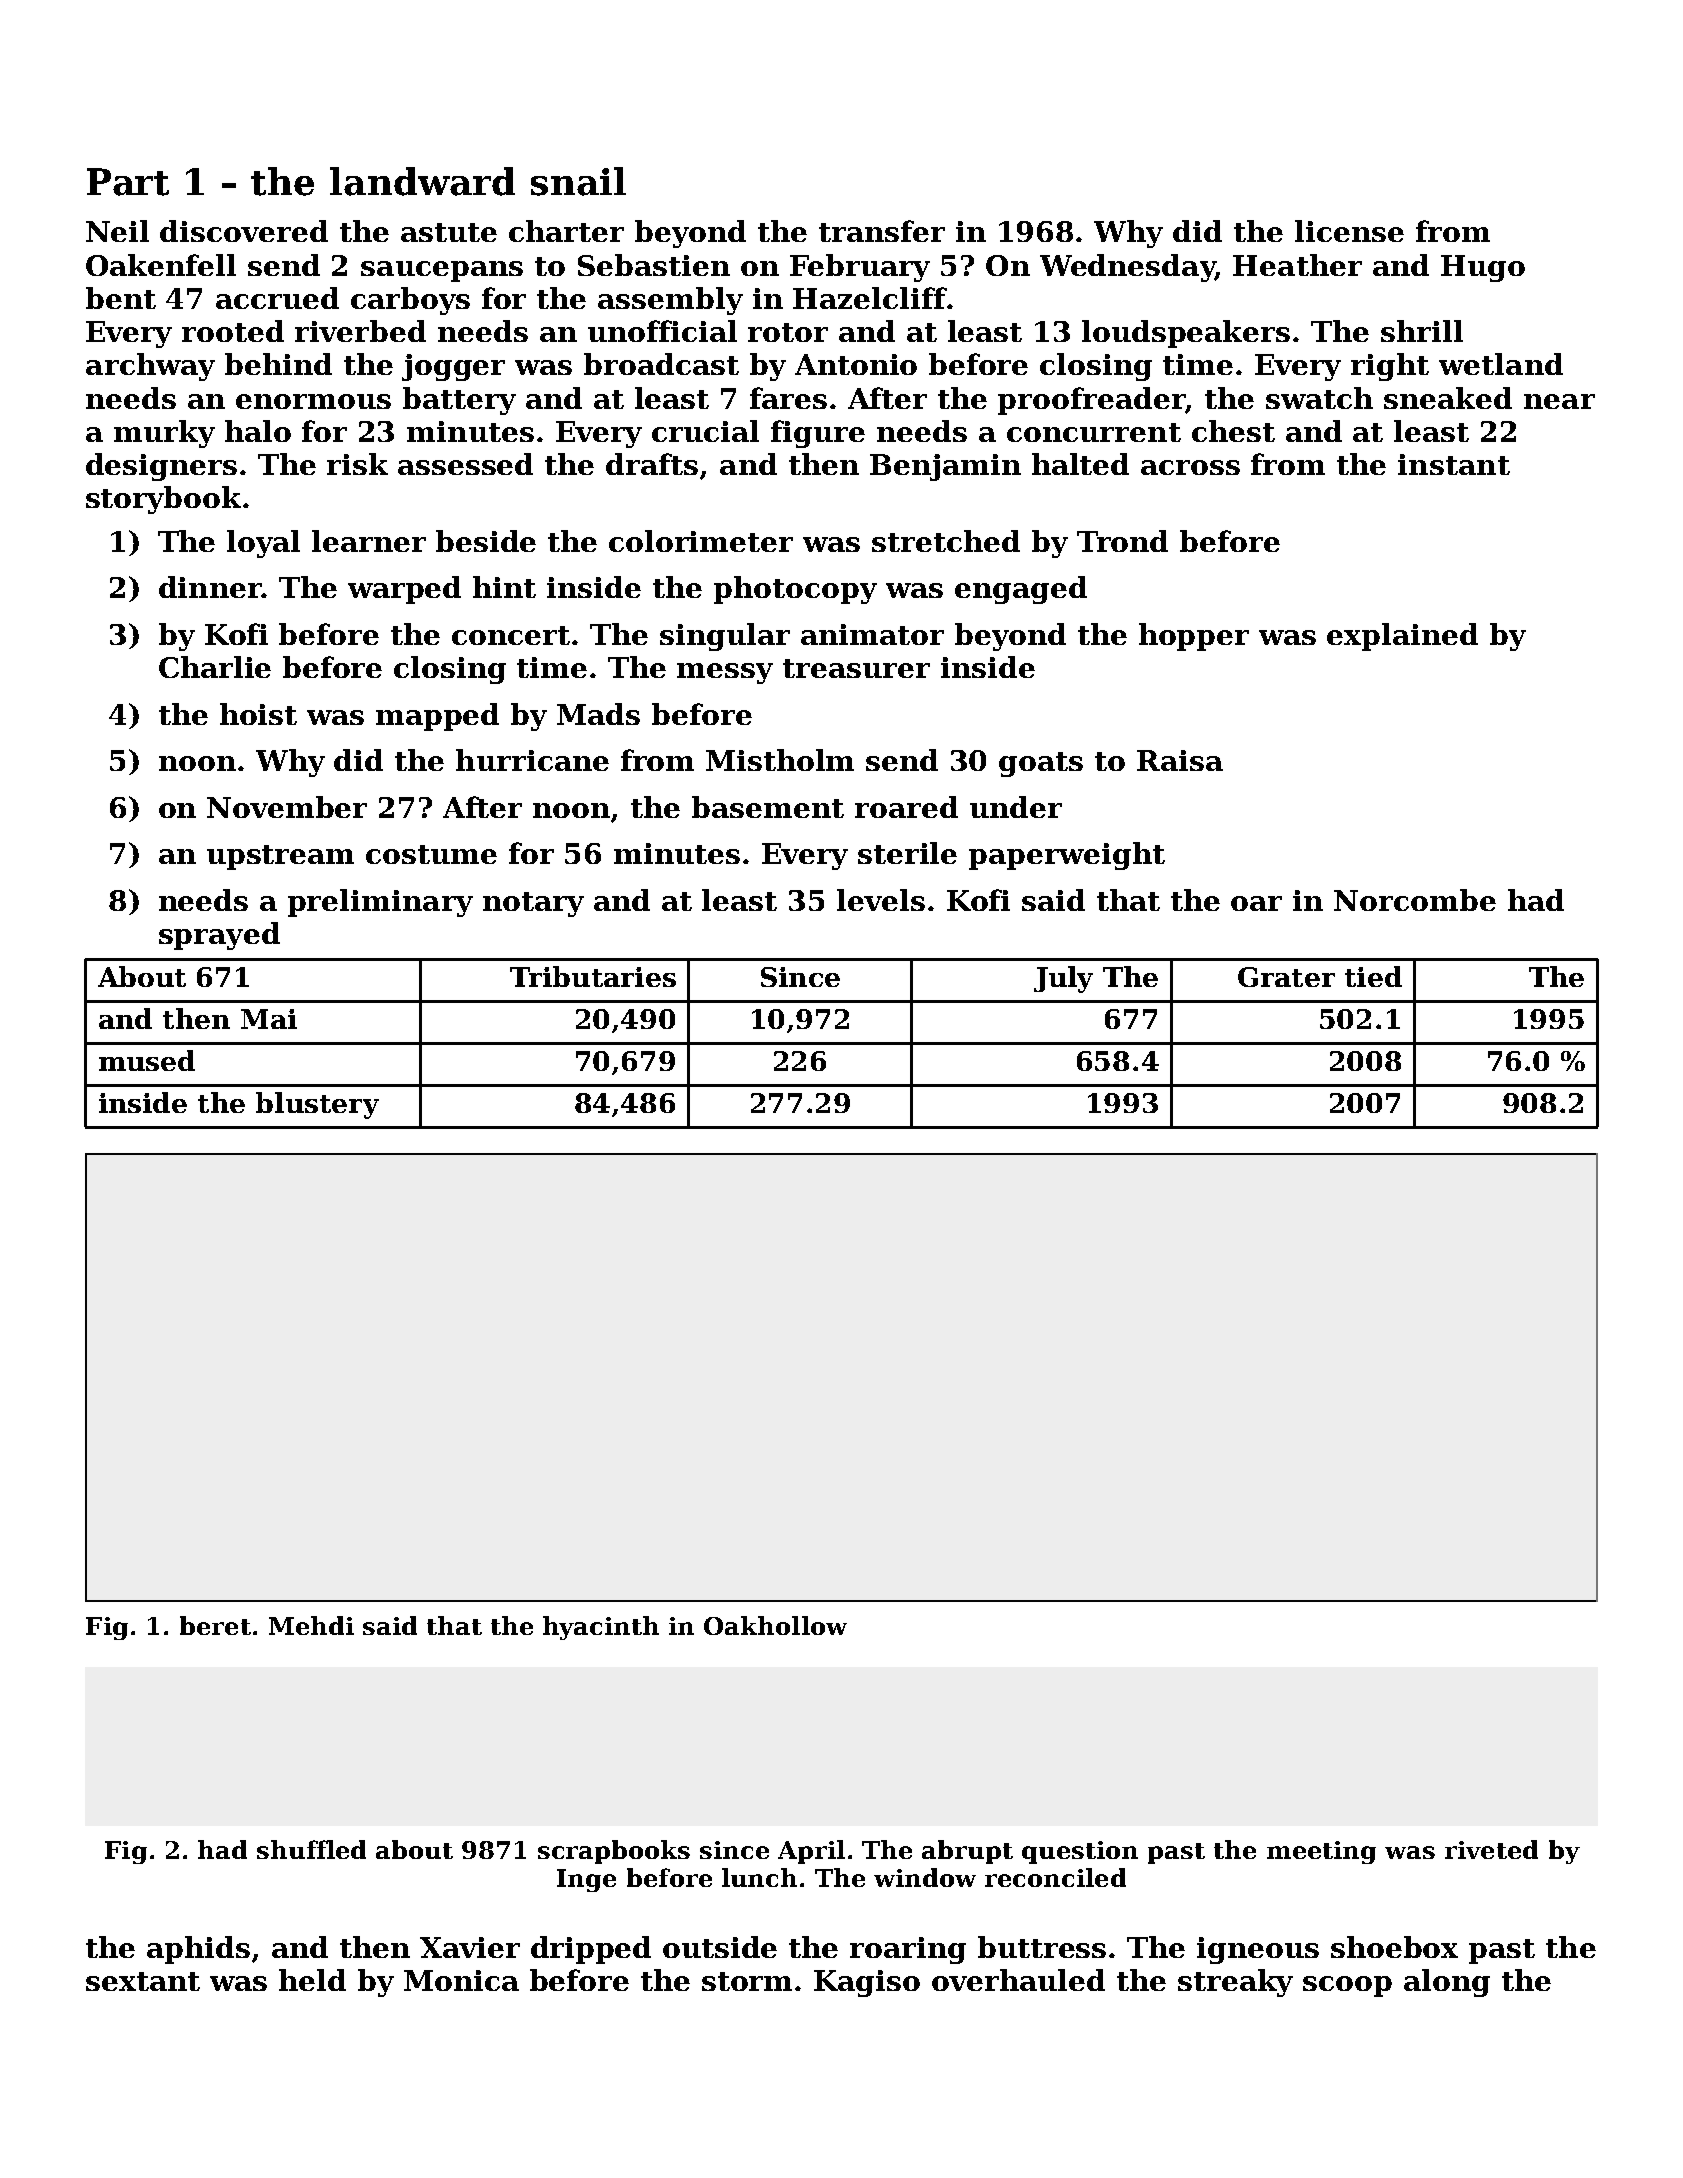  What do you see at coordinates (775, 1625) in the image?
I see `Oakhollow` at bounding box center [775, 1625].
